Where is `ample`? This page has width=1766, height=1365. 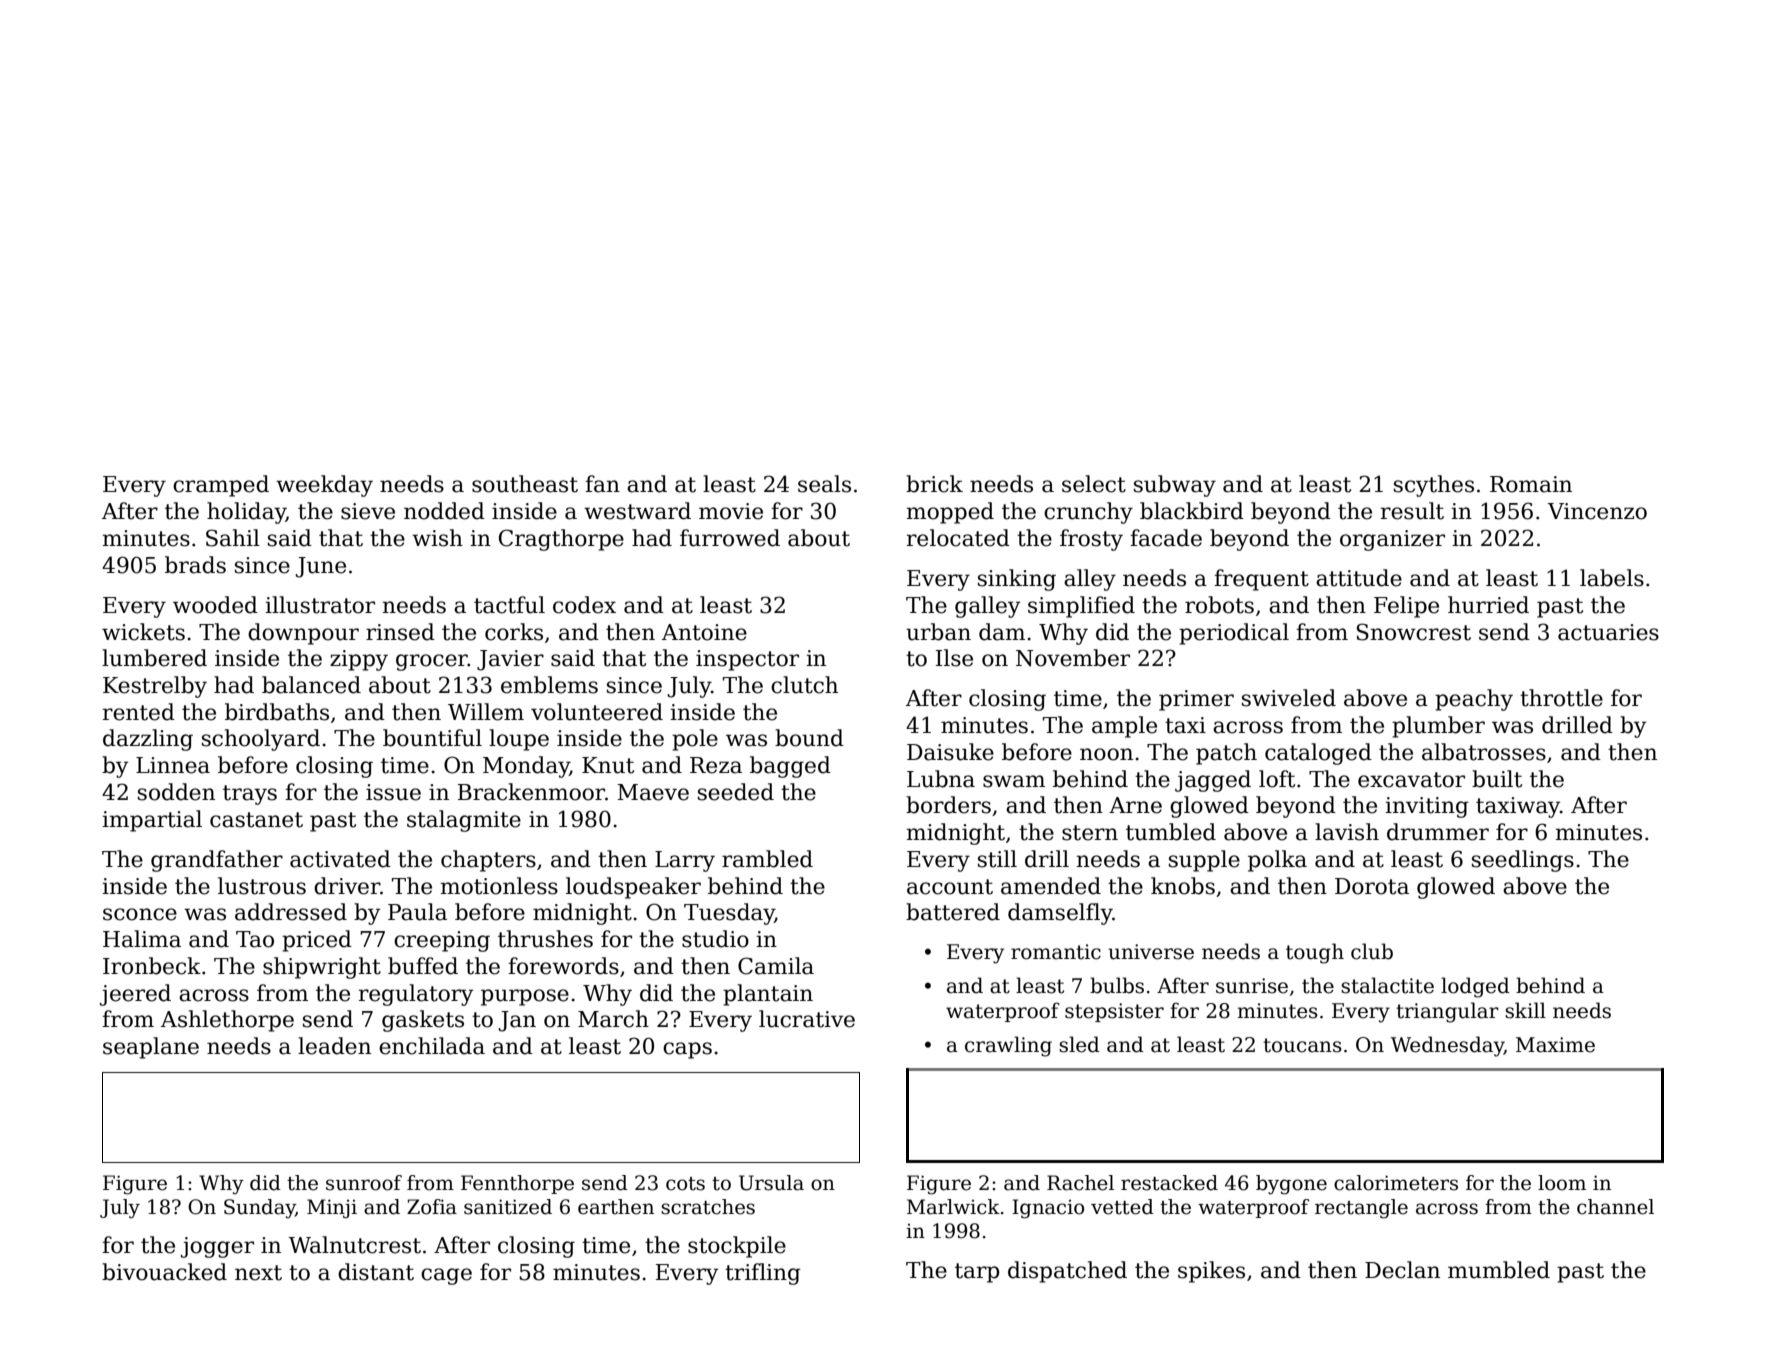
ample is located at coordinates (1124, 727).
